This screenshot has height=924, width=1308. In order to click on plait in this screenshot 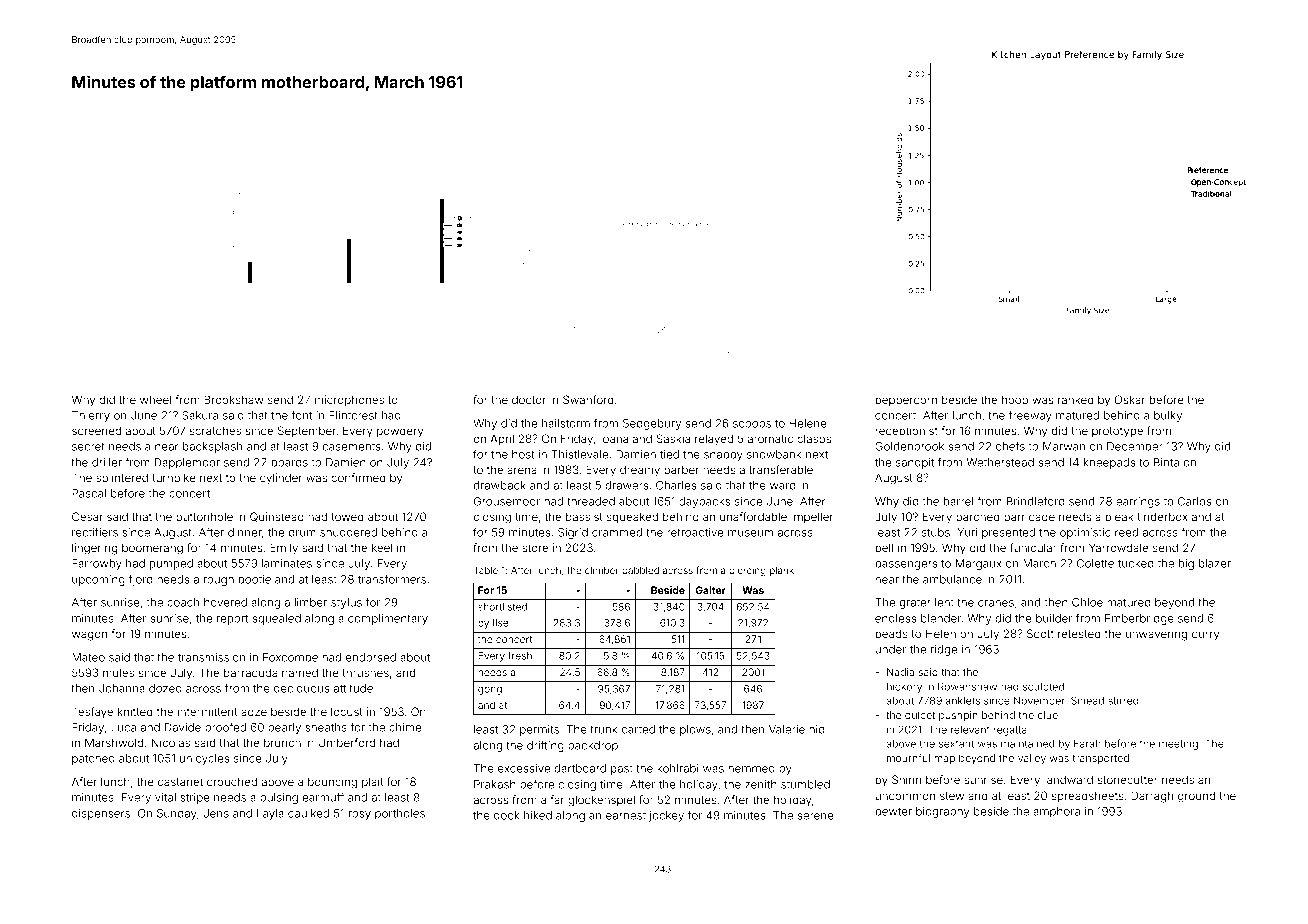, I will do `click(372, 783)`.
